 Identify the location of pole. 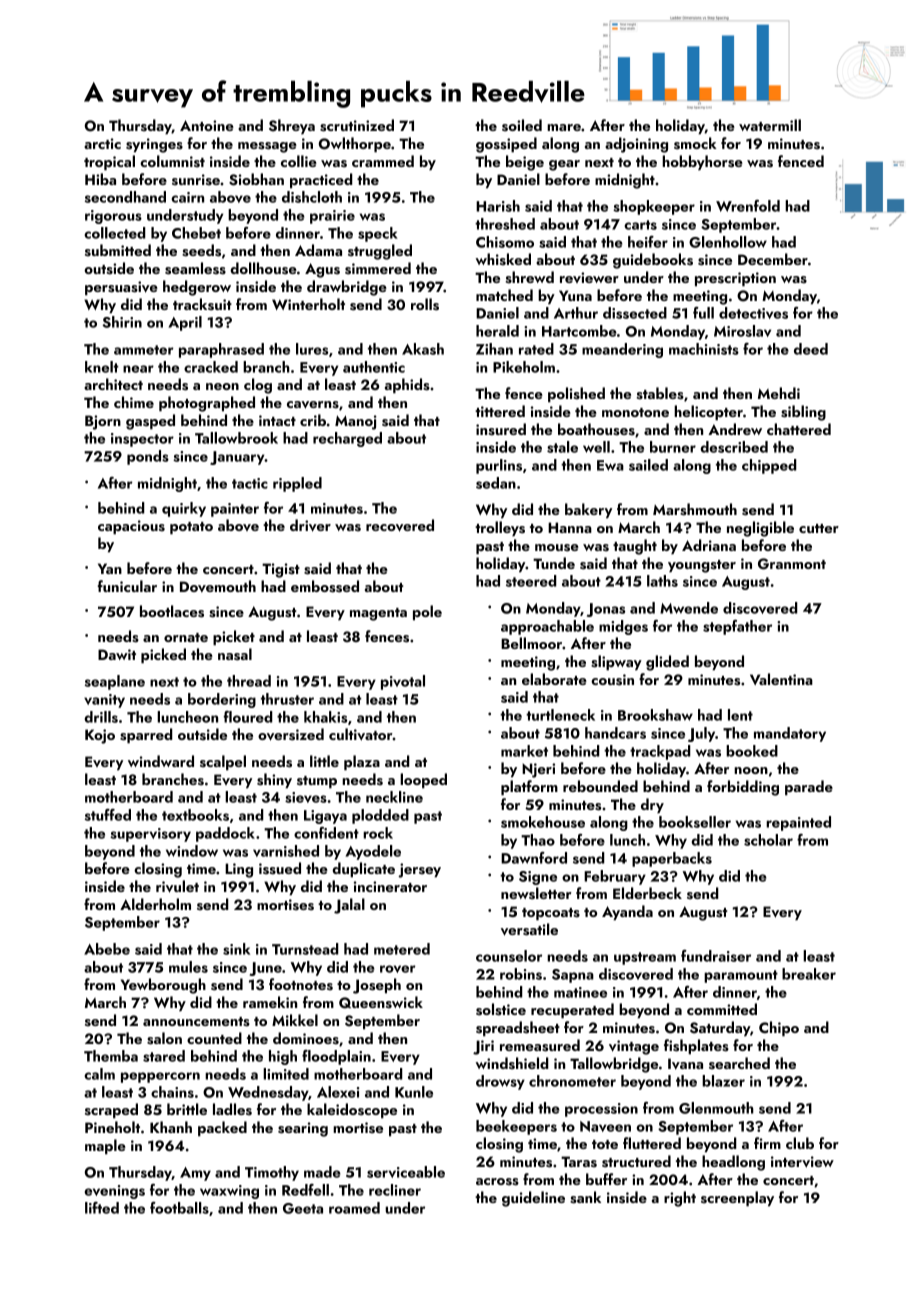
(427, 612).
